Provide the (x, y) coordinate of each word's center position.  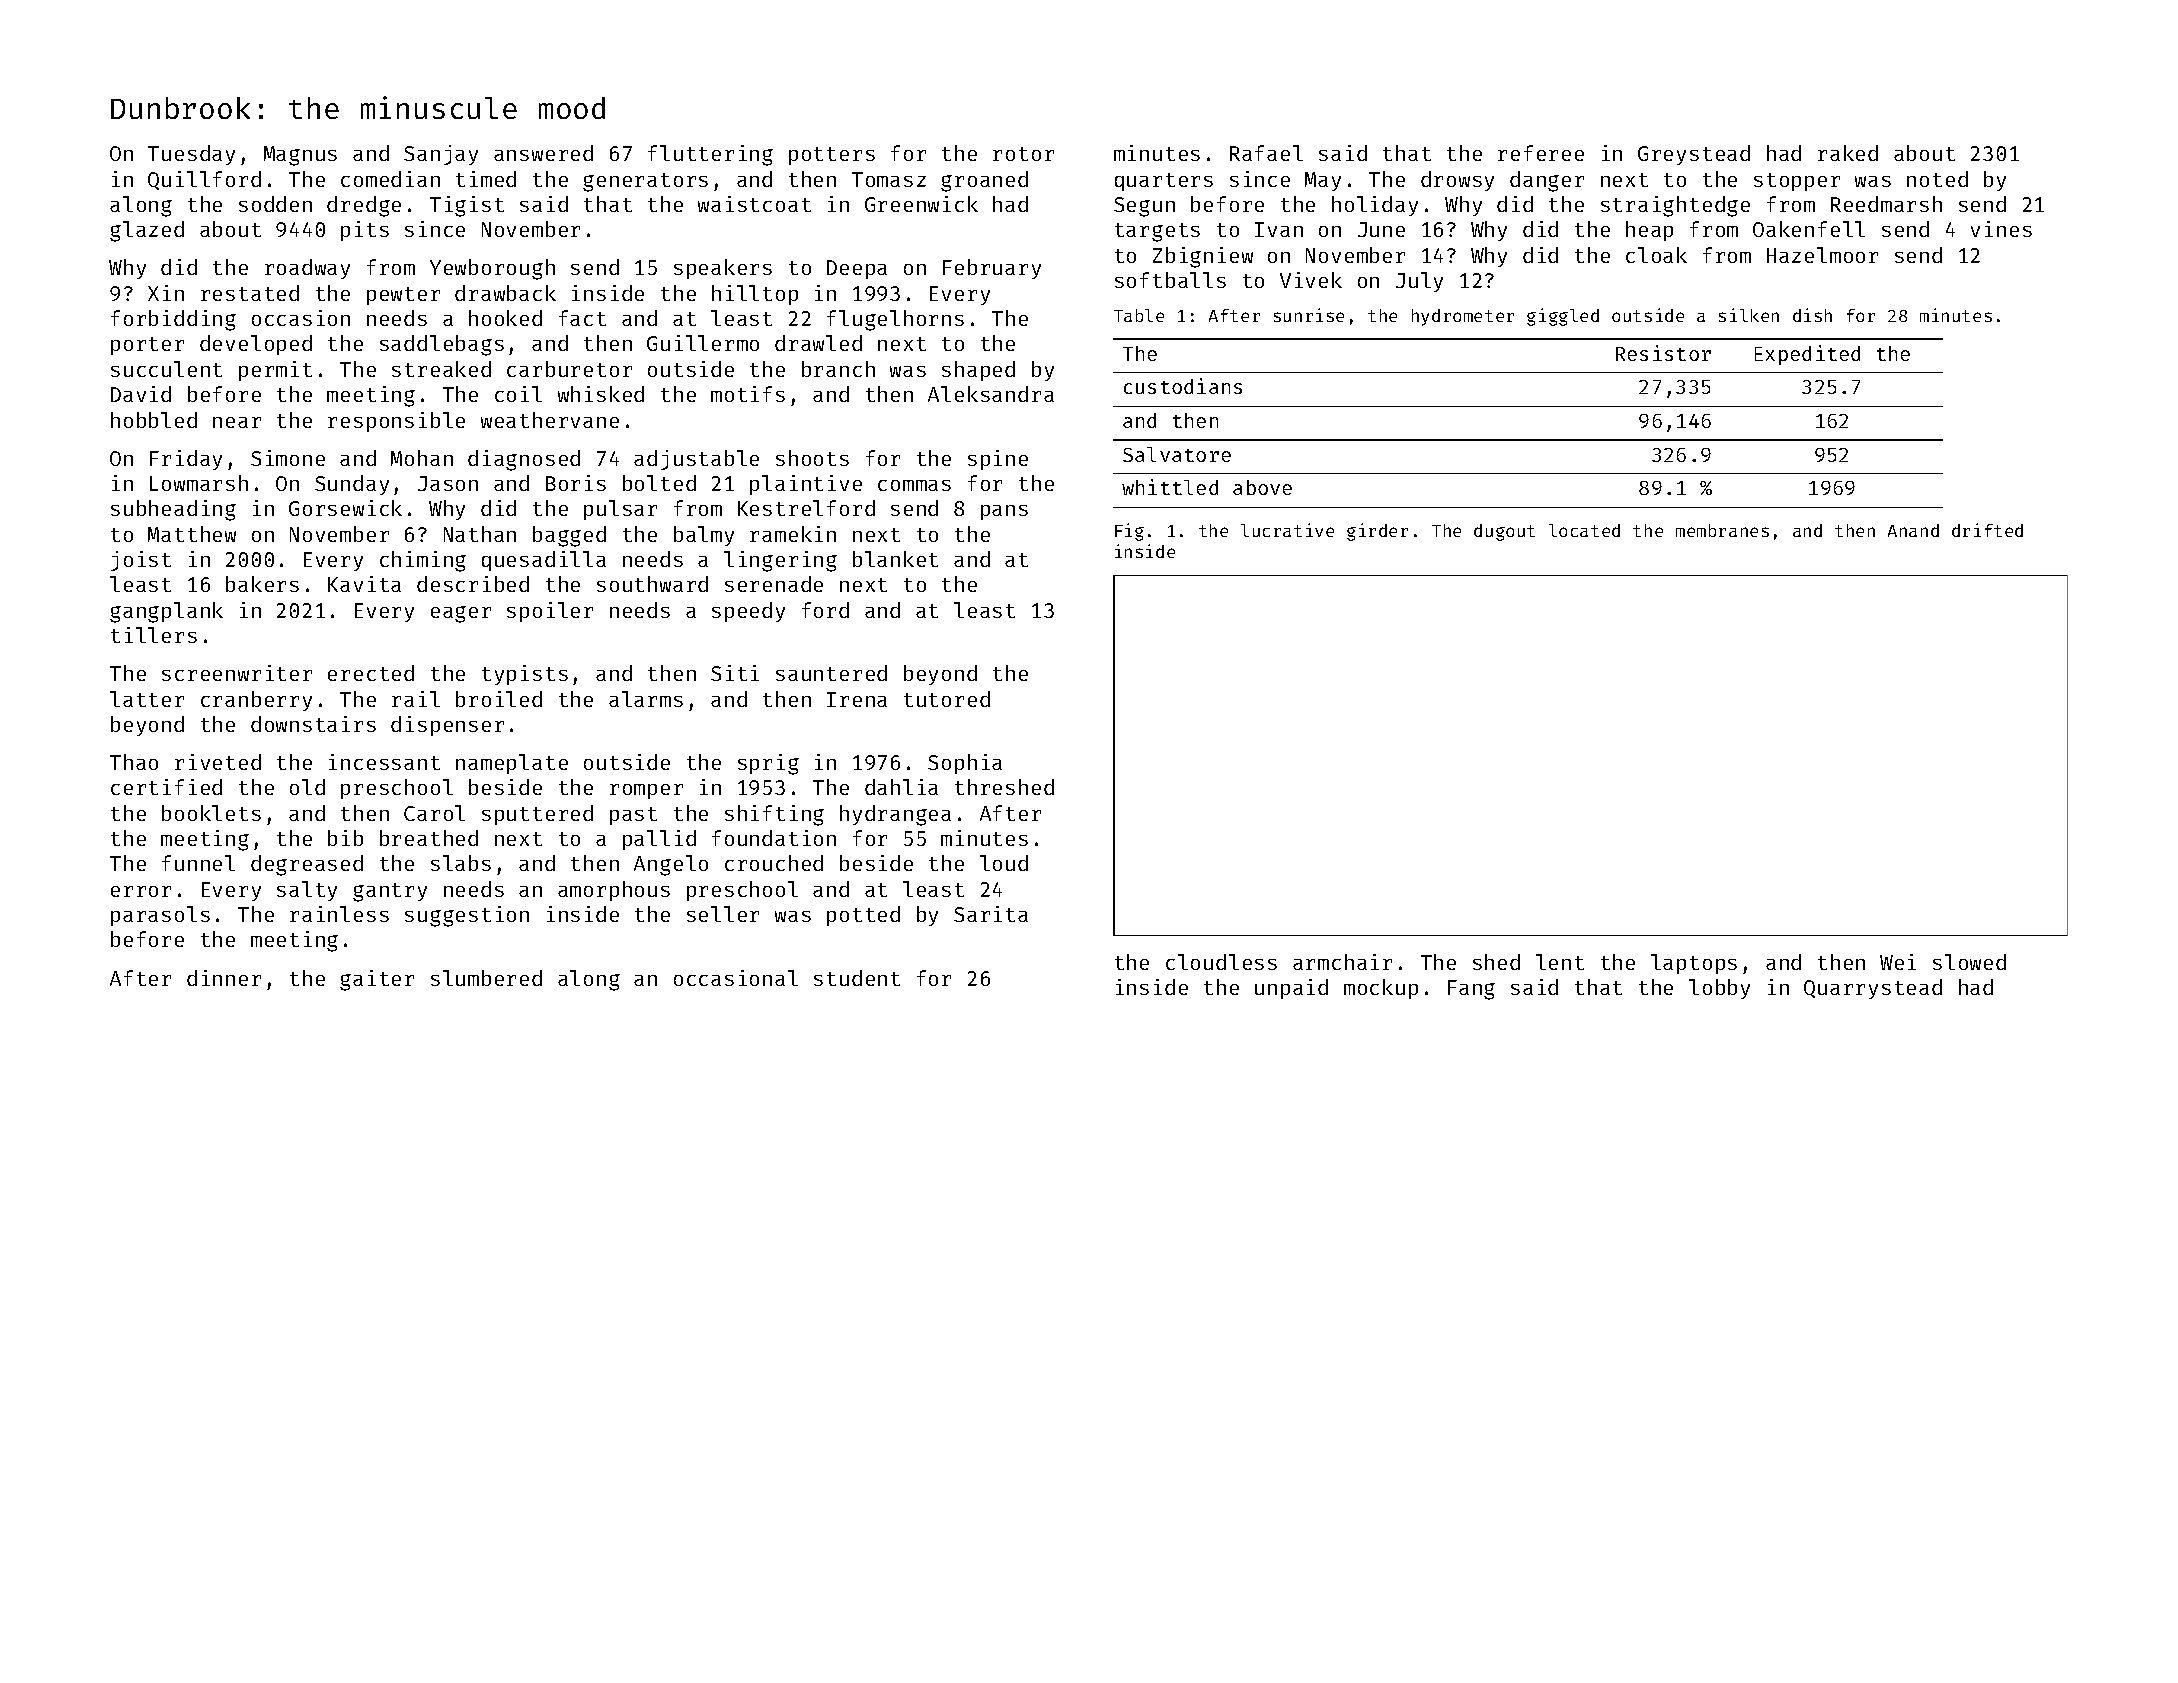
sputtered (537, 815)
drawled (818, 343)
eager (461, 614)
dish (1812, 315)
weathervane (550, 420)
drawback (505, 293)
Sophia (965, 764)
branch (838, 369)
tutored (947, 699)
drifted (1987, 530)
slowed (1969, 962)
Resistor (1663, 353)
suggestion (467, 916)
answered (543, 153)
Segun (1144, 207)
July (1419, 282)
